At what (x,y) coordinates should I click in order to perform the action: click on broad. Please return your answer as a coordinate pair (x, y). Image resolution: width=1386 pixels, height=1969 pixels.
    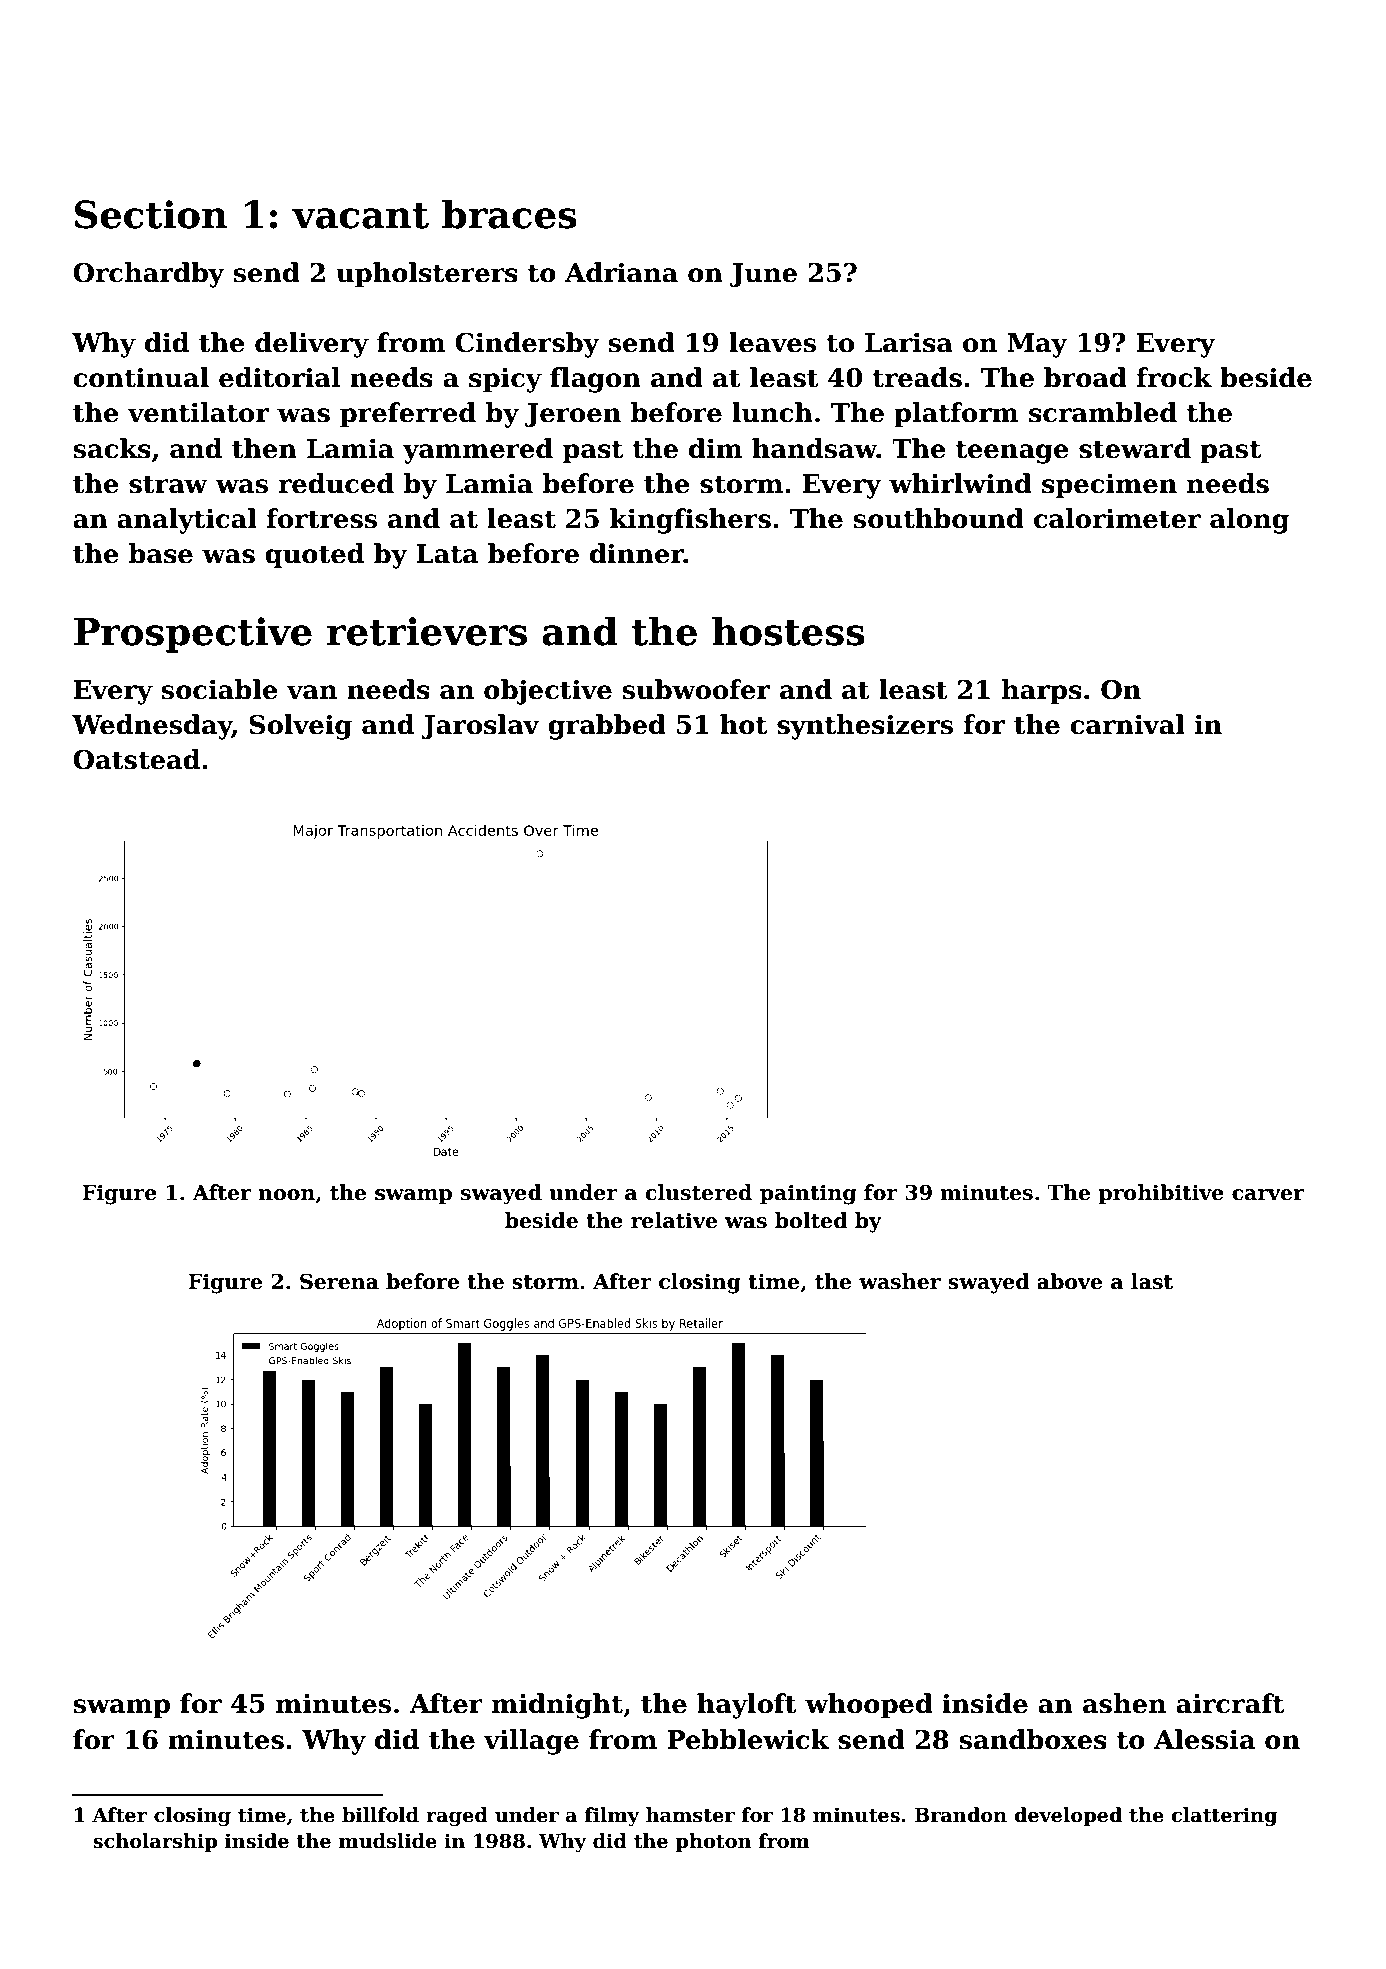
    Looking at the image, I should click on (1085, 377).
